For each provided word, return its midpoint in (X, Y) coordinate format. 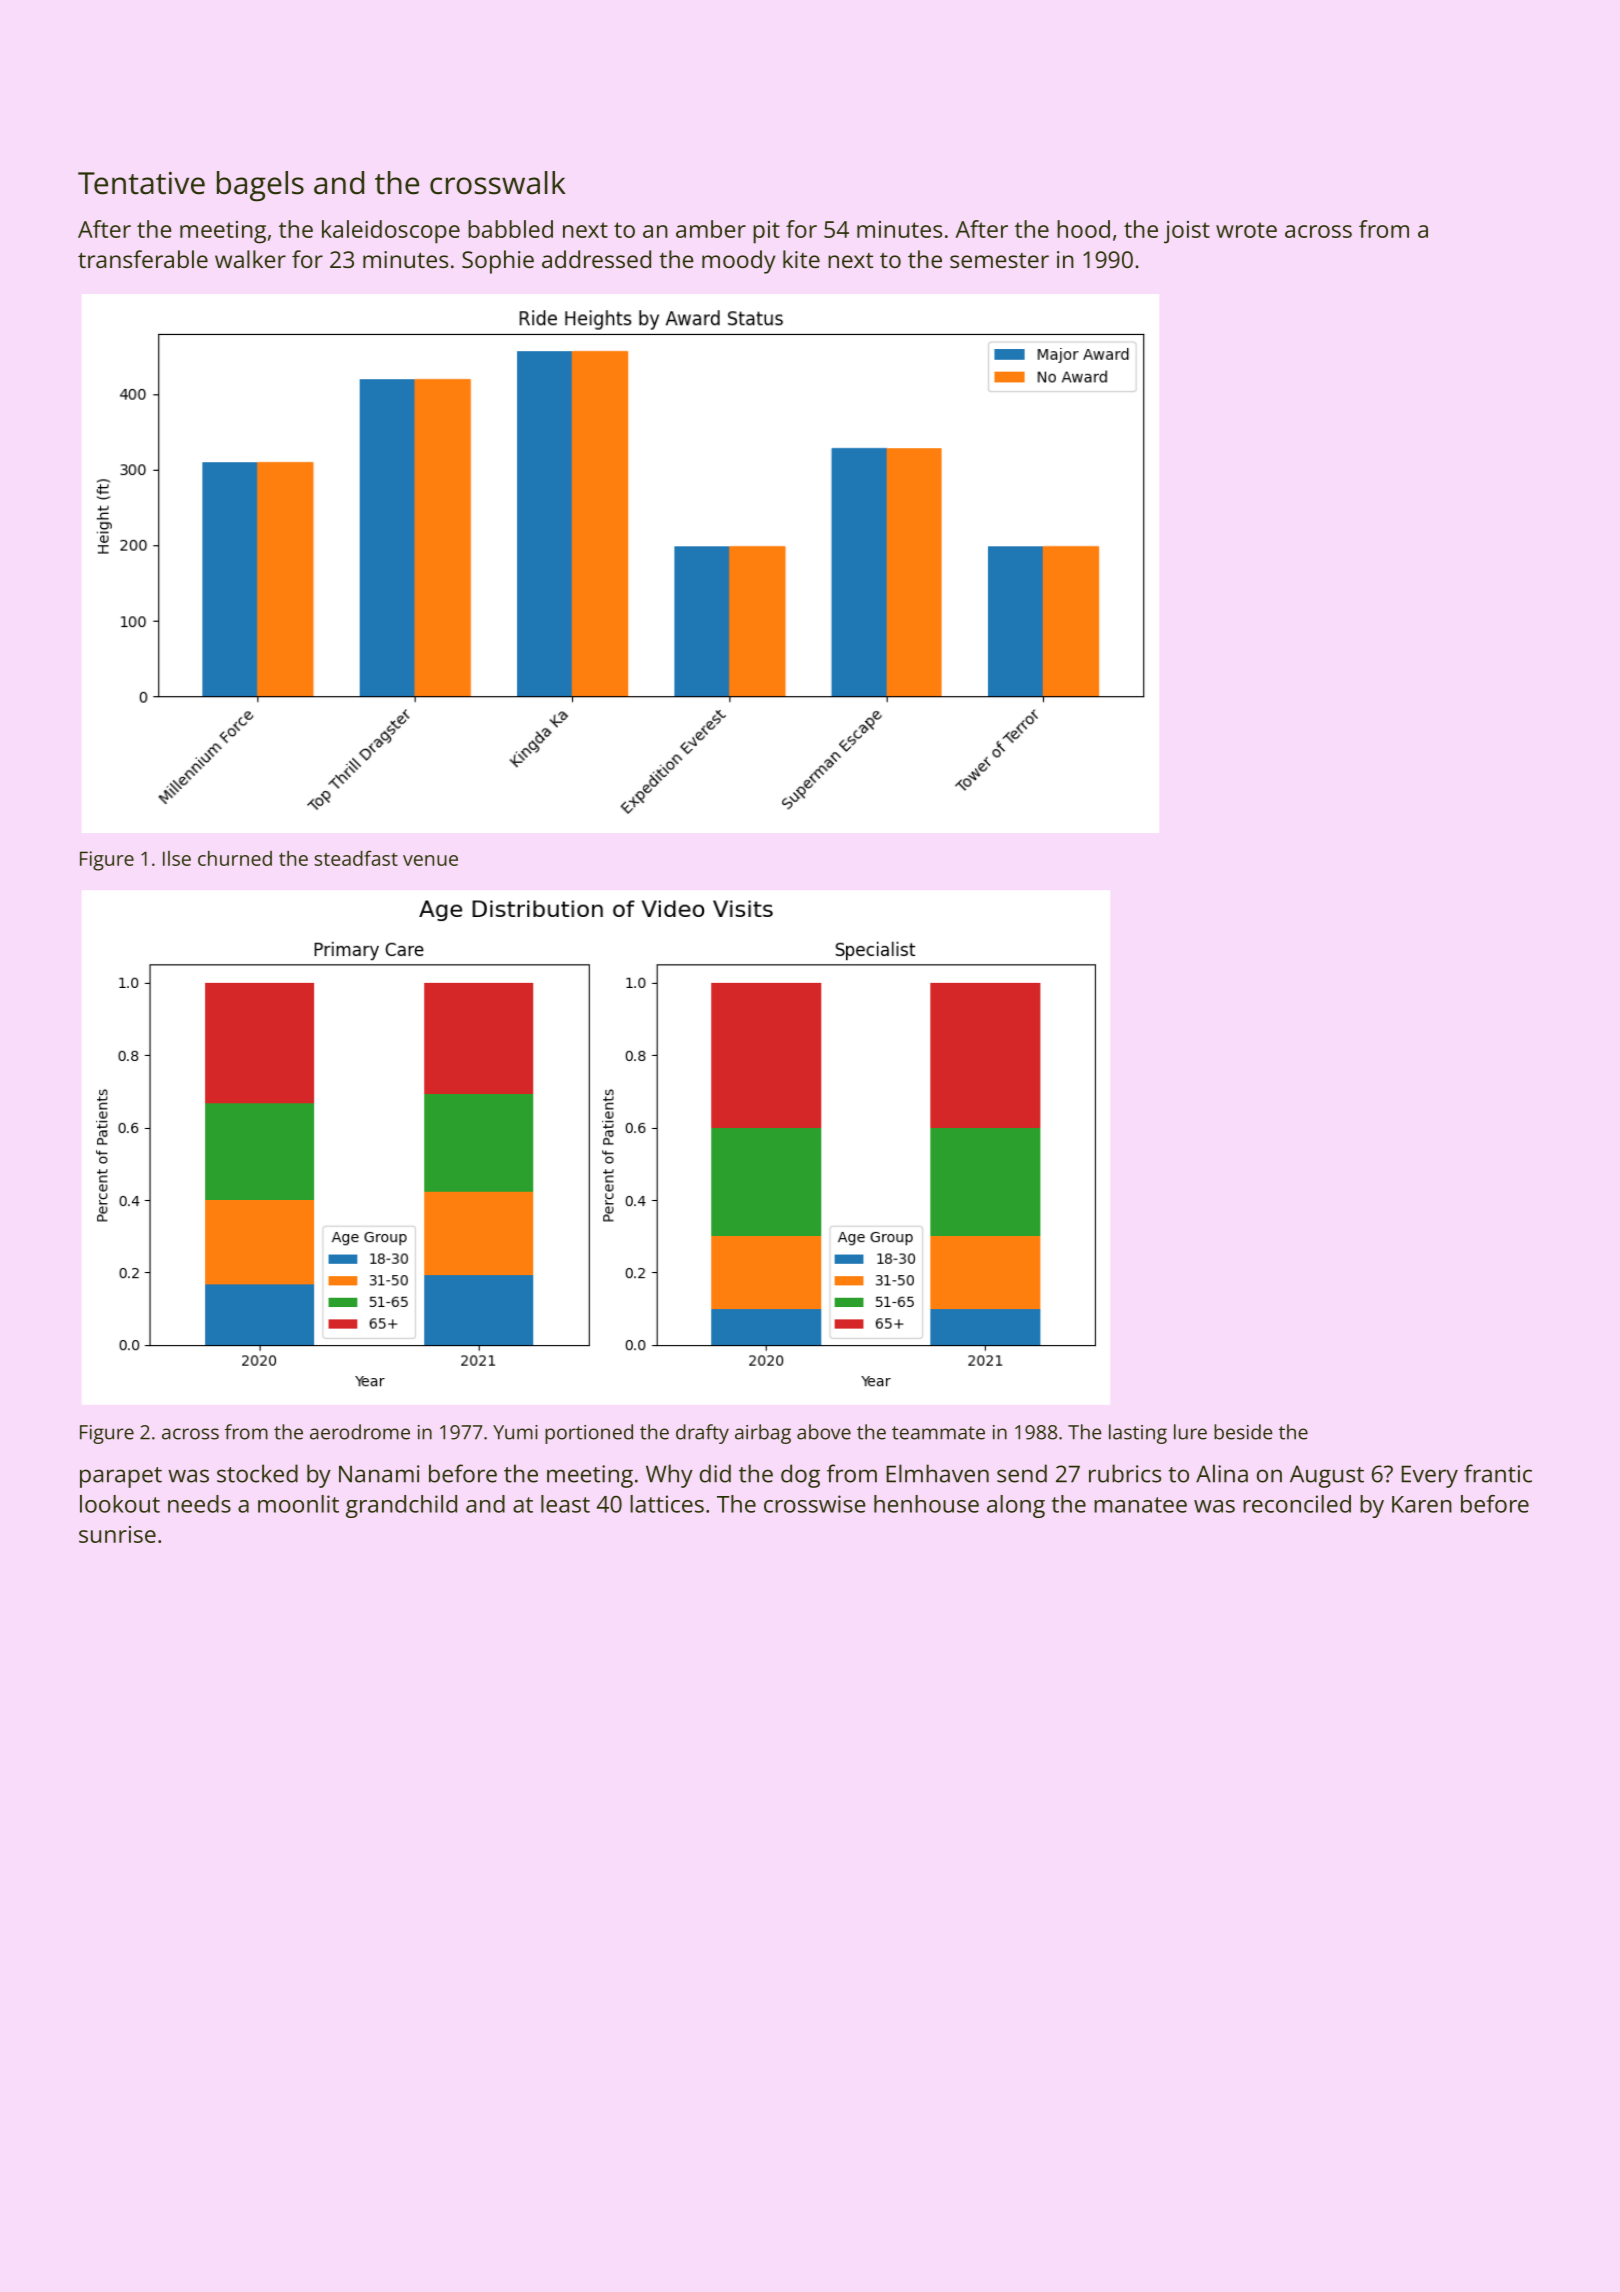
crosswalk (498, 183)
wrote (1246, 230)
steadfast (356, 858)
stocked (257, 1473)
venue (430, 860)
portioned (589, 1434)
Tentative (141, 183)
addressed (596, 259)
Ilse (177, 858)
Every (1430, 1476)
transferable (143, 259)
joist (1187, 232)
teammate (938, 1433)
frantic (1498, 1473)
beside (1243, 1432)
